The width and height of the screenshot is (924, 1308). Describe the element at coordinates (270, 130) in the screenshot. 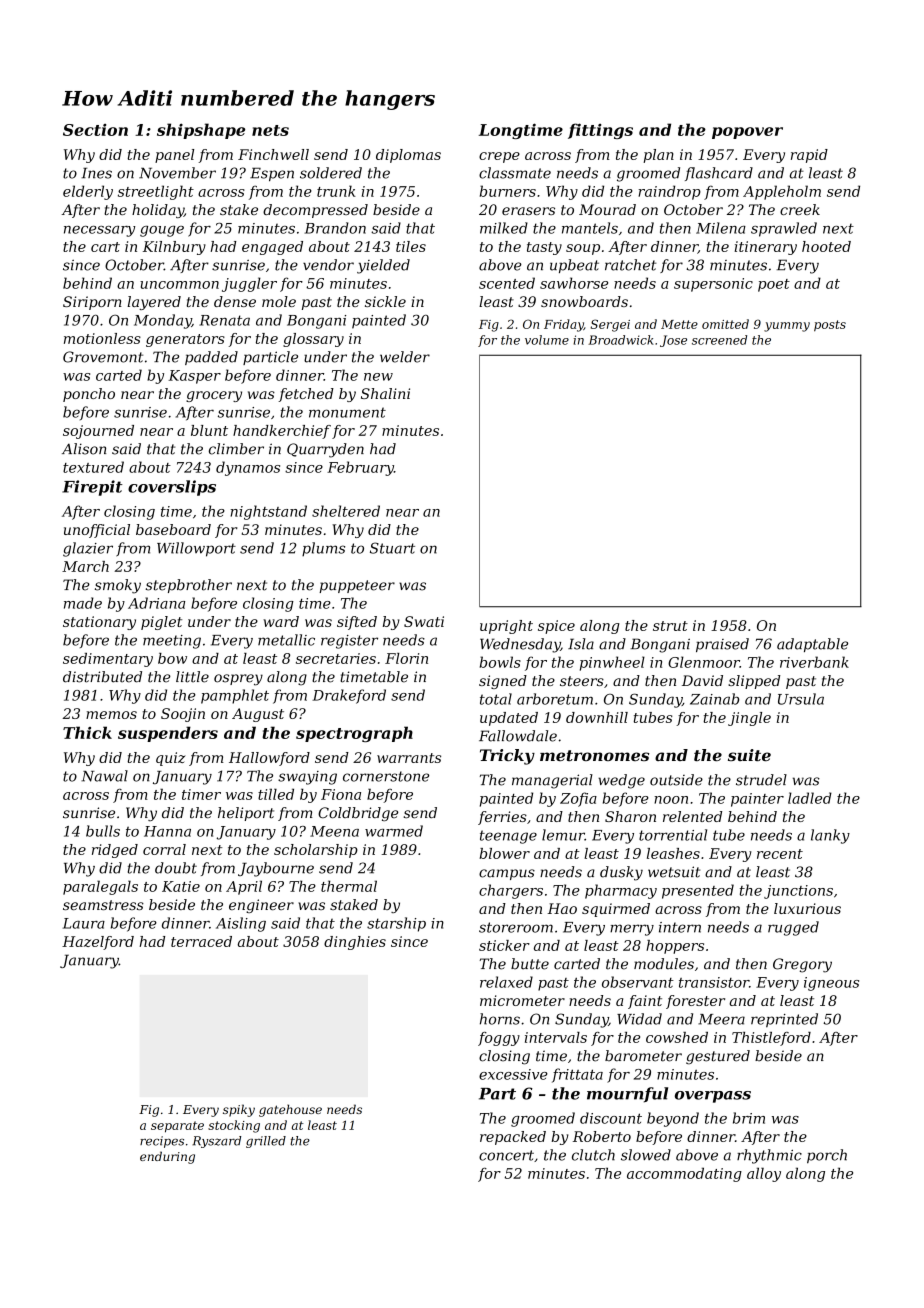

I see `nets` at that location.
